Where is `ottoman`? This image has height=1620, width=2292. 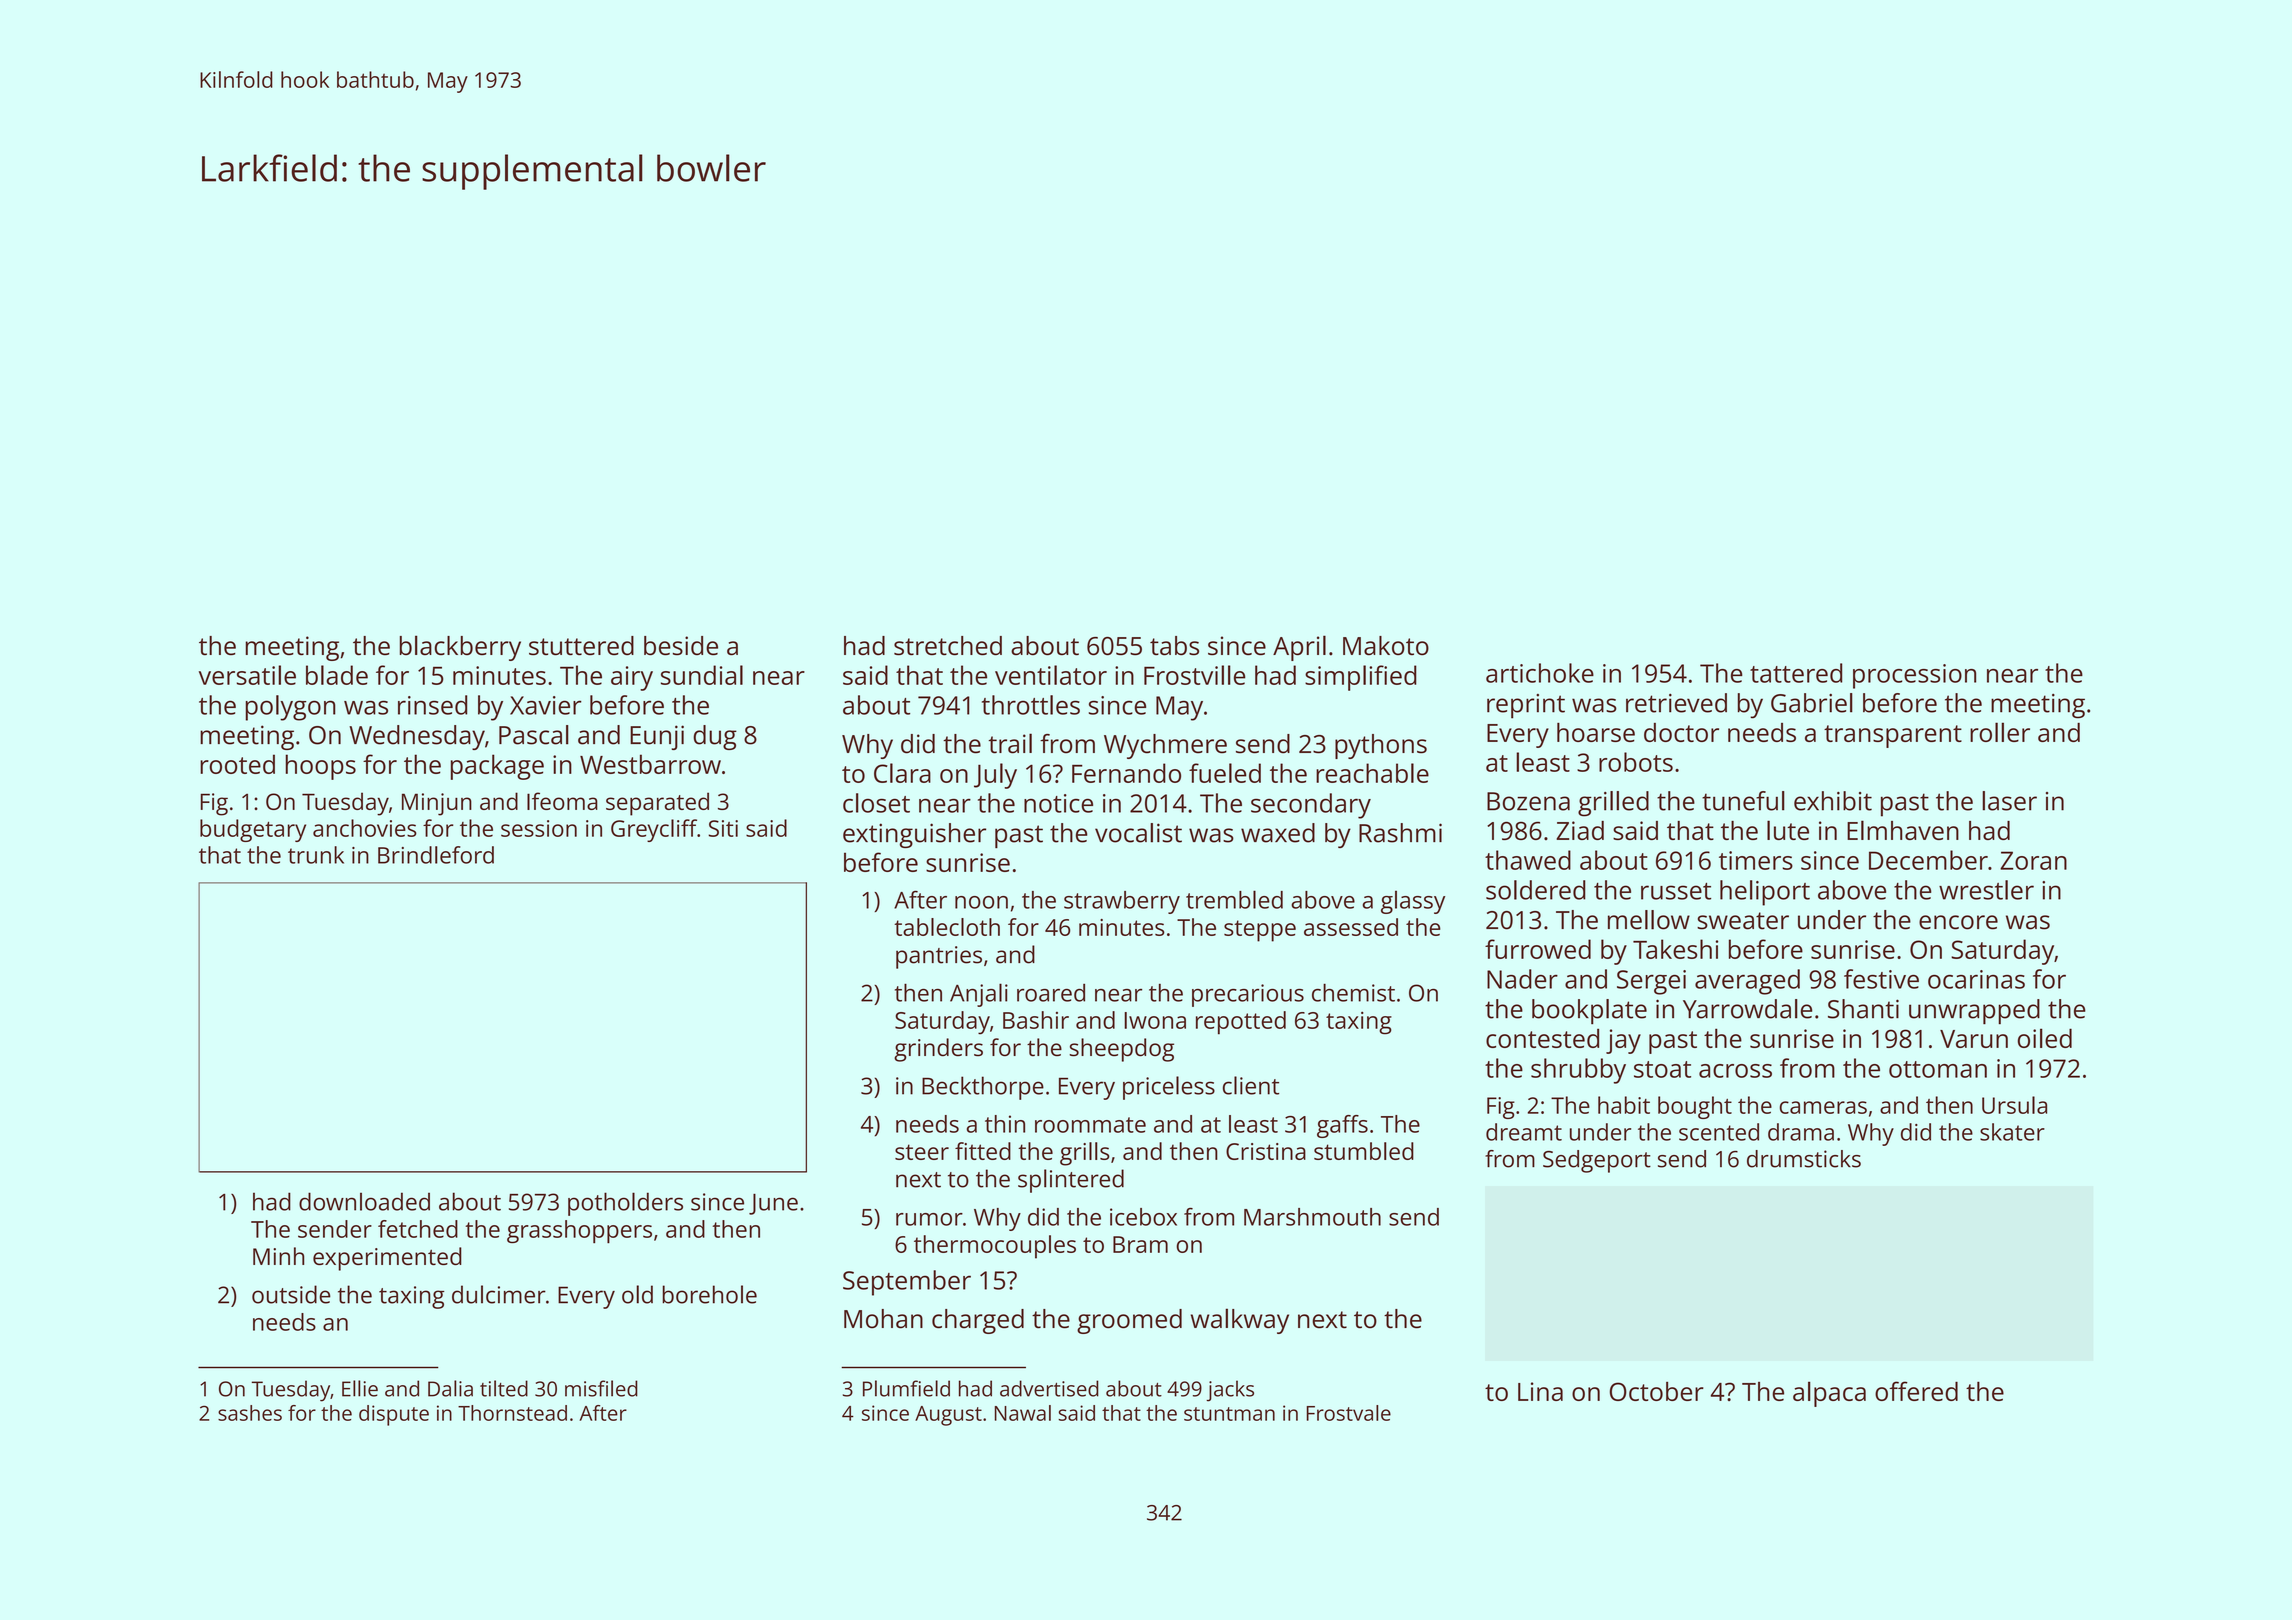 ottoman is located at coordinates (1938, 1069).
